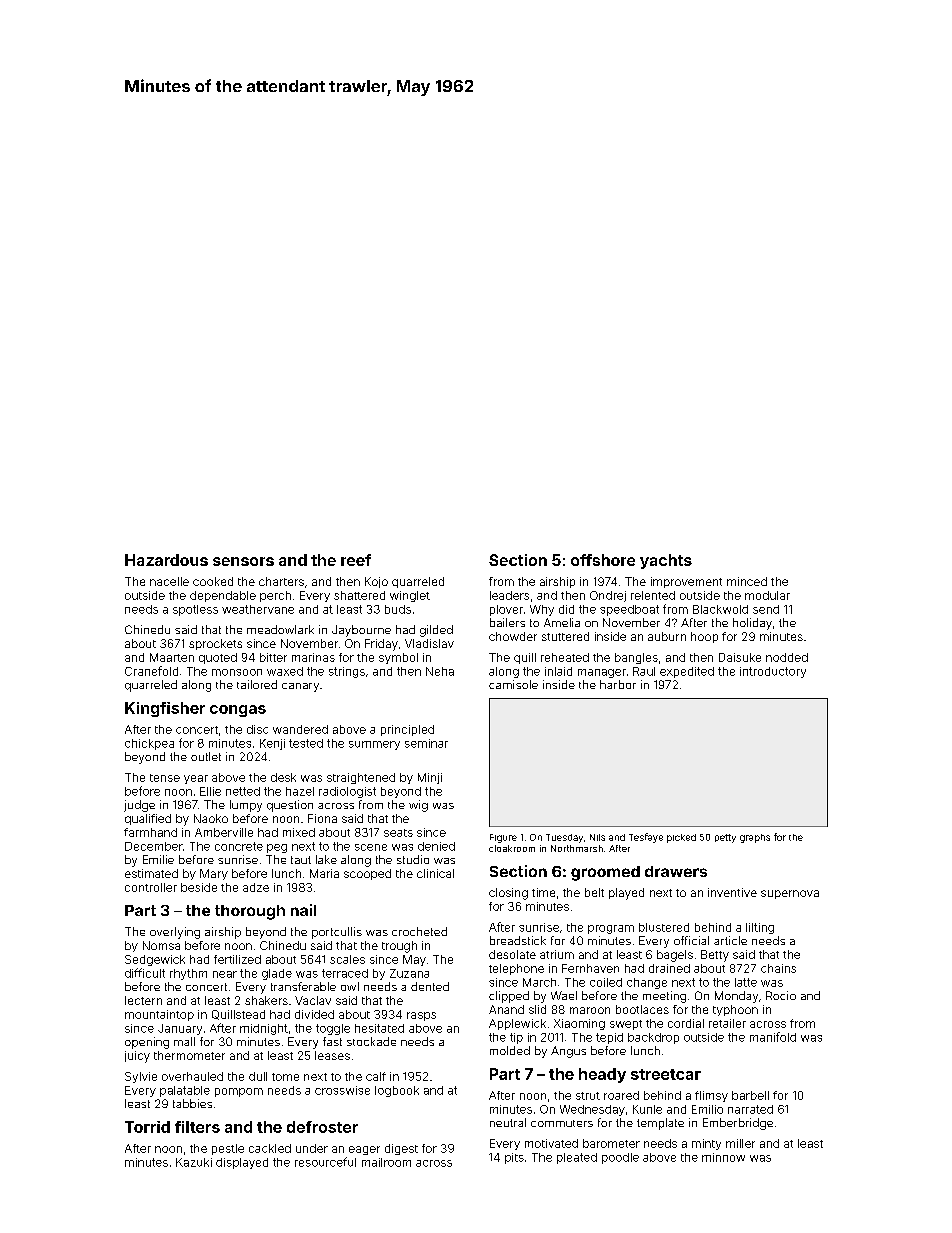 This image has height=1233, width=952. What do you see at coordinates (243, 791) in the image?
I see `netted` at bounding box center [243, 791].
